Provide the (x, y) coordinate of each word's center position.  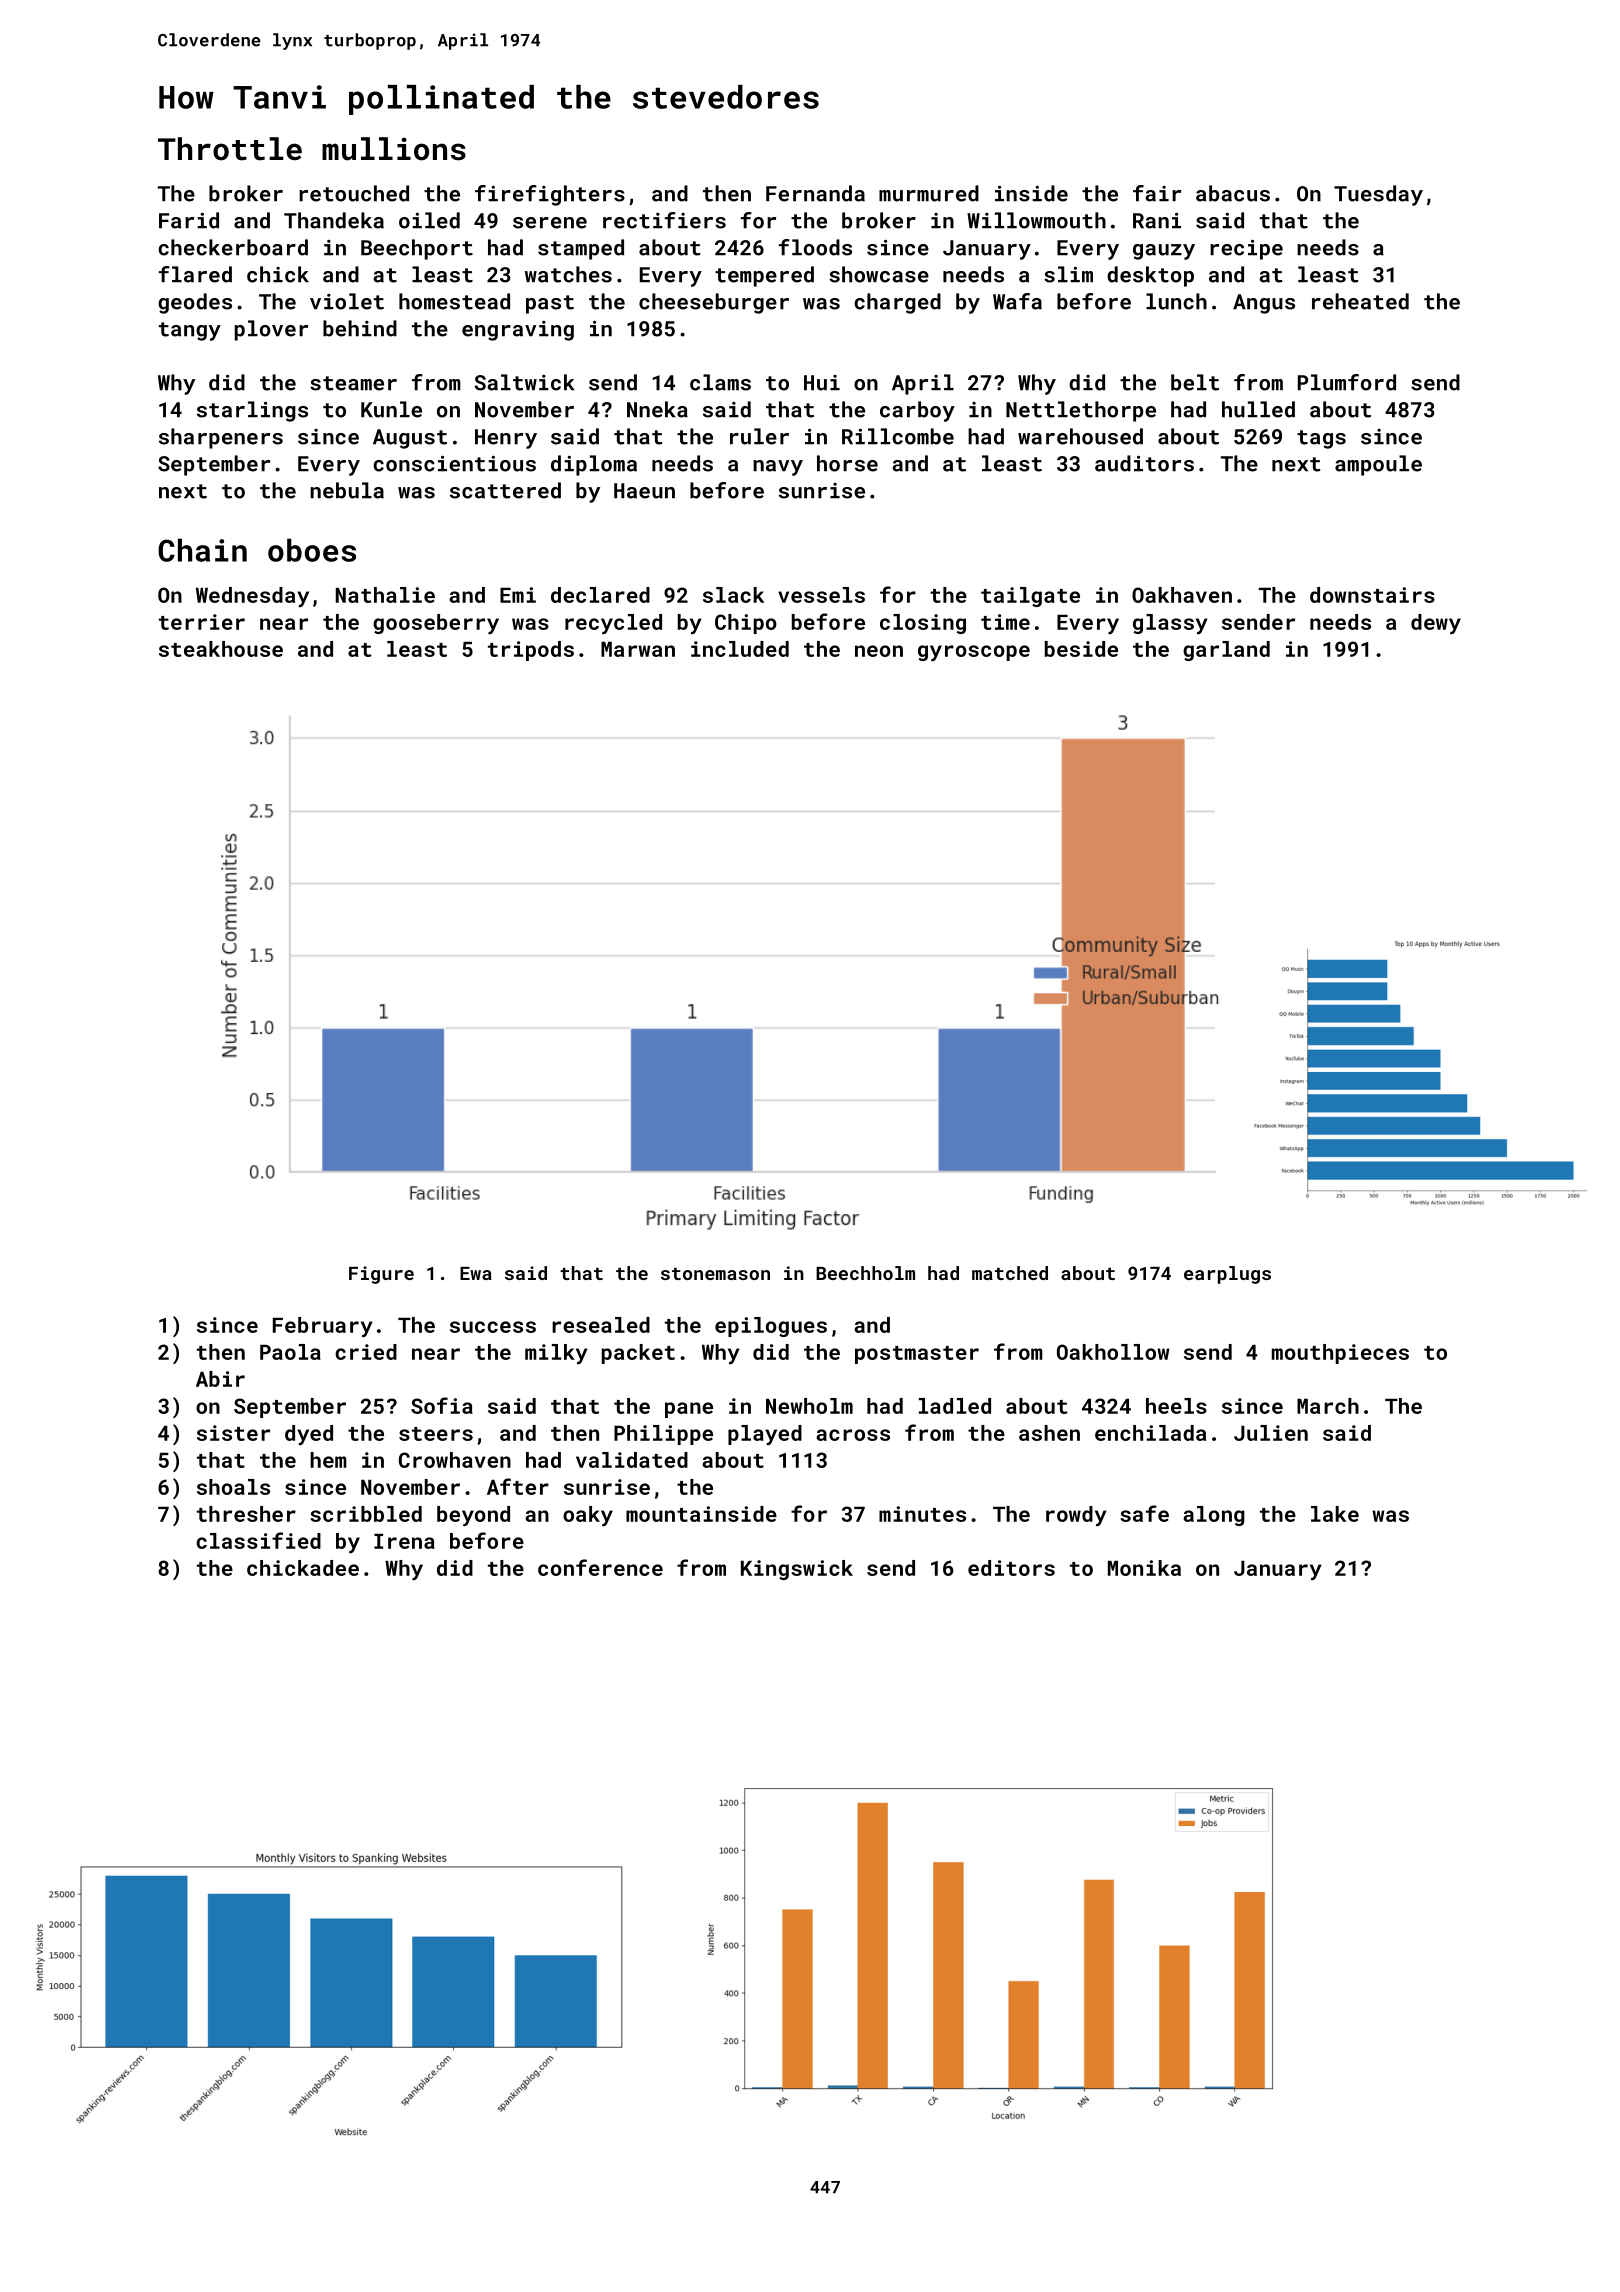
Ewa (476, 1273)
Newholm (809, 1406)
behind (360, 328)
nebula (347, 490)
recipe (1246, 250)
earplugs (1227, 1275)
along (1214, 1516)
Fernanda (815, 193)
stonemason (715, 1274)
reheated (1360, 301)
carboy (917, 411)
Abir (220, 1379)
